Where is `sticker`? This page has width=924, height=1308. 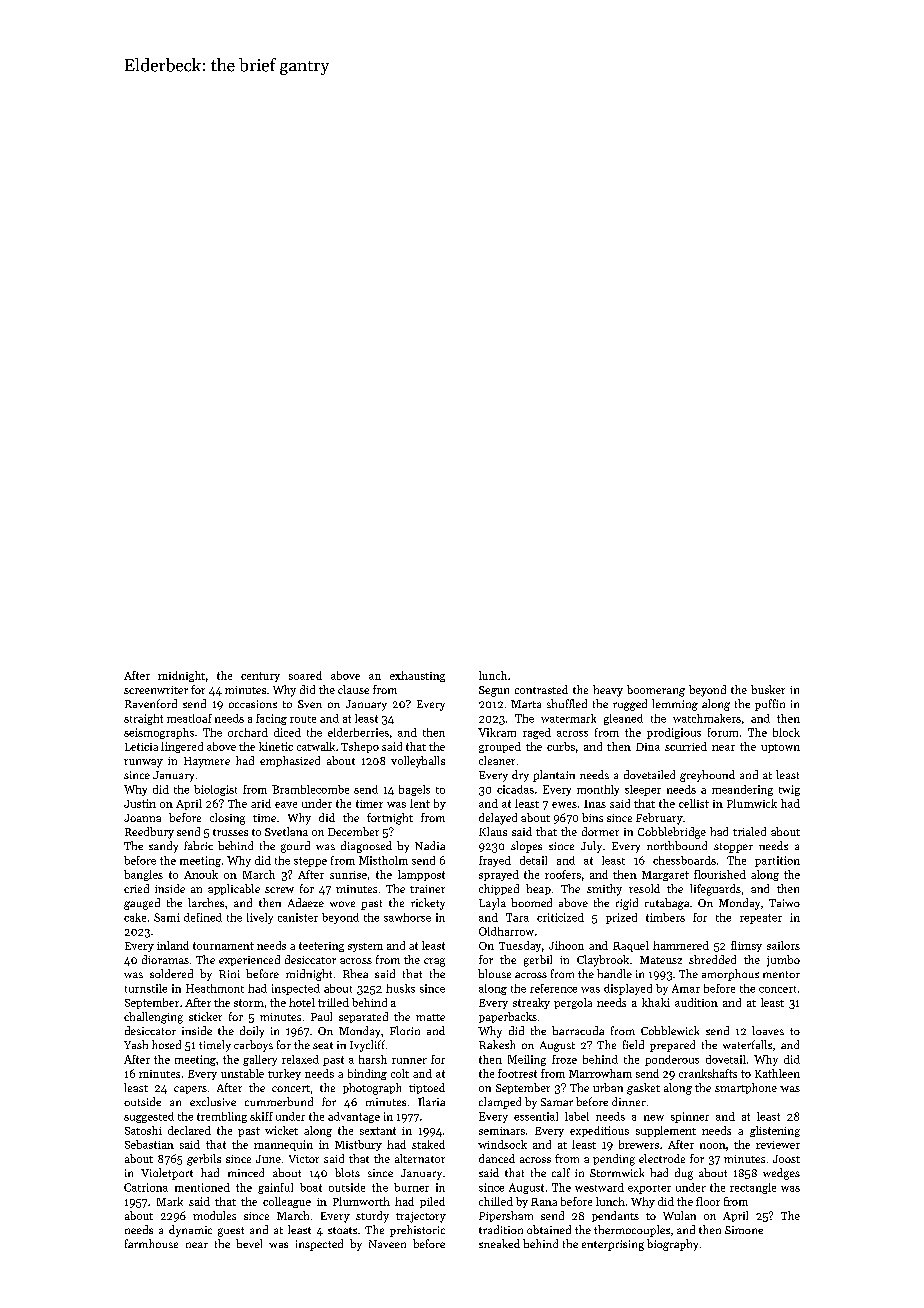 sticker is located at coordinates (205, 1016).
